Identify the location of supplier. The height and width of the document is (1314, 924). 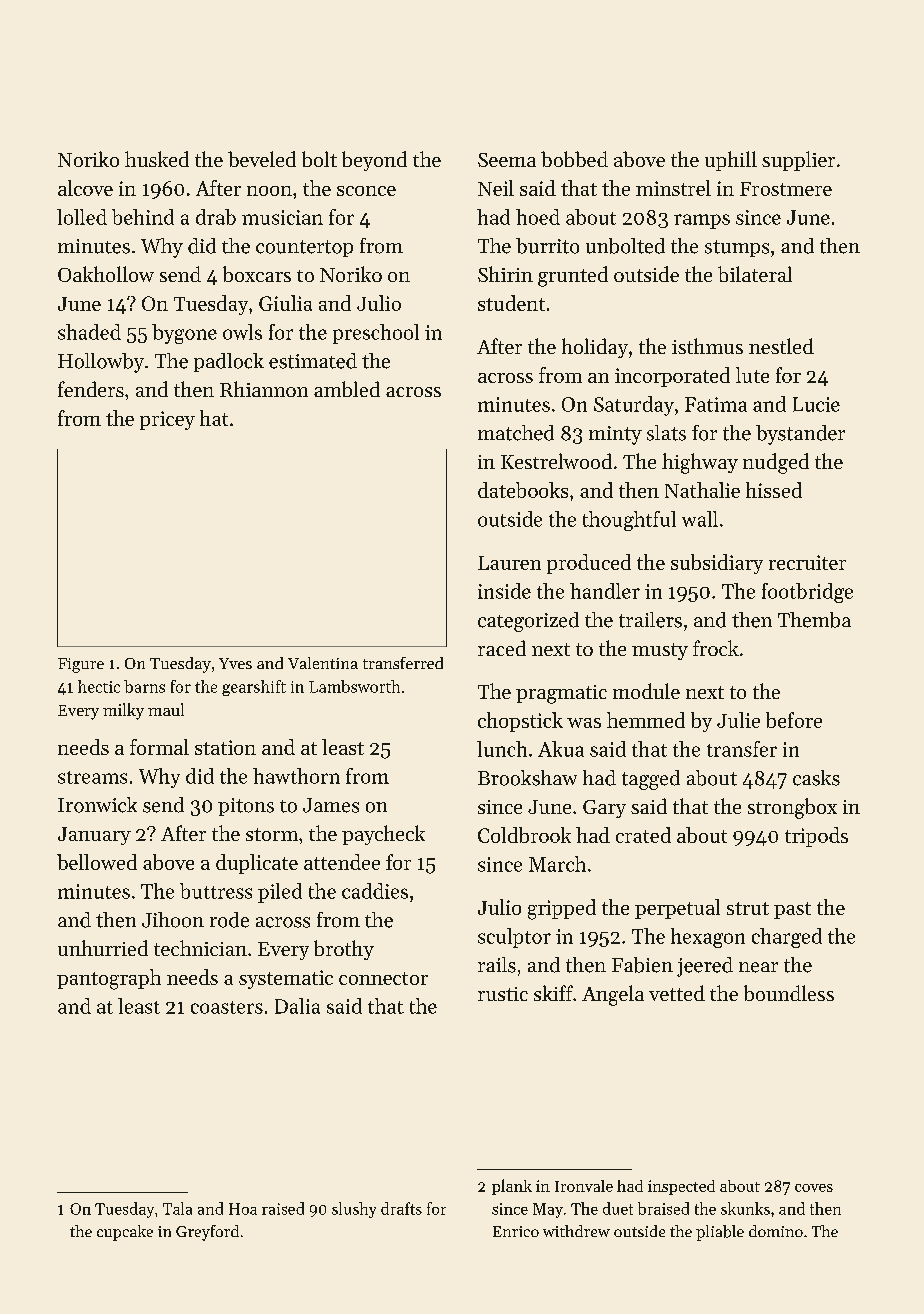
(798, 161).
